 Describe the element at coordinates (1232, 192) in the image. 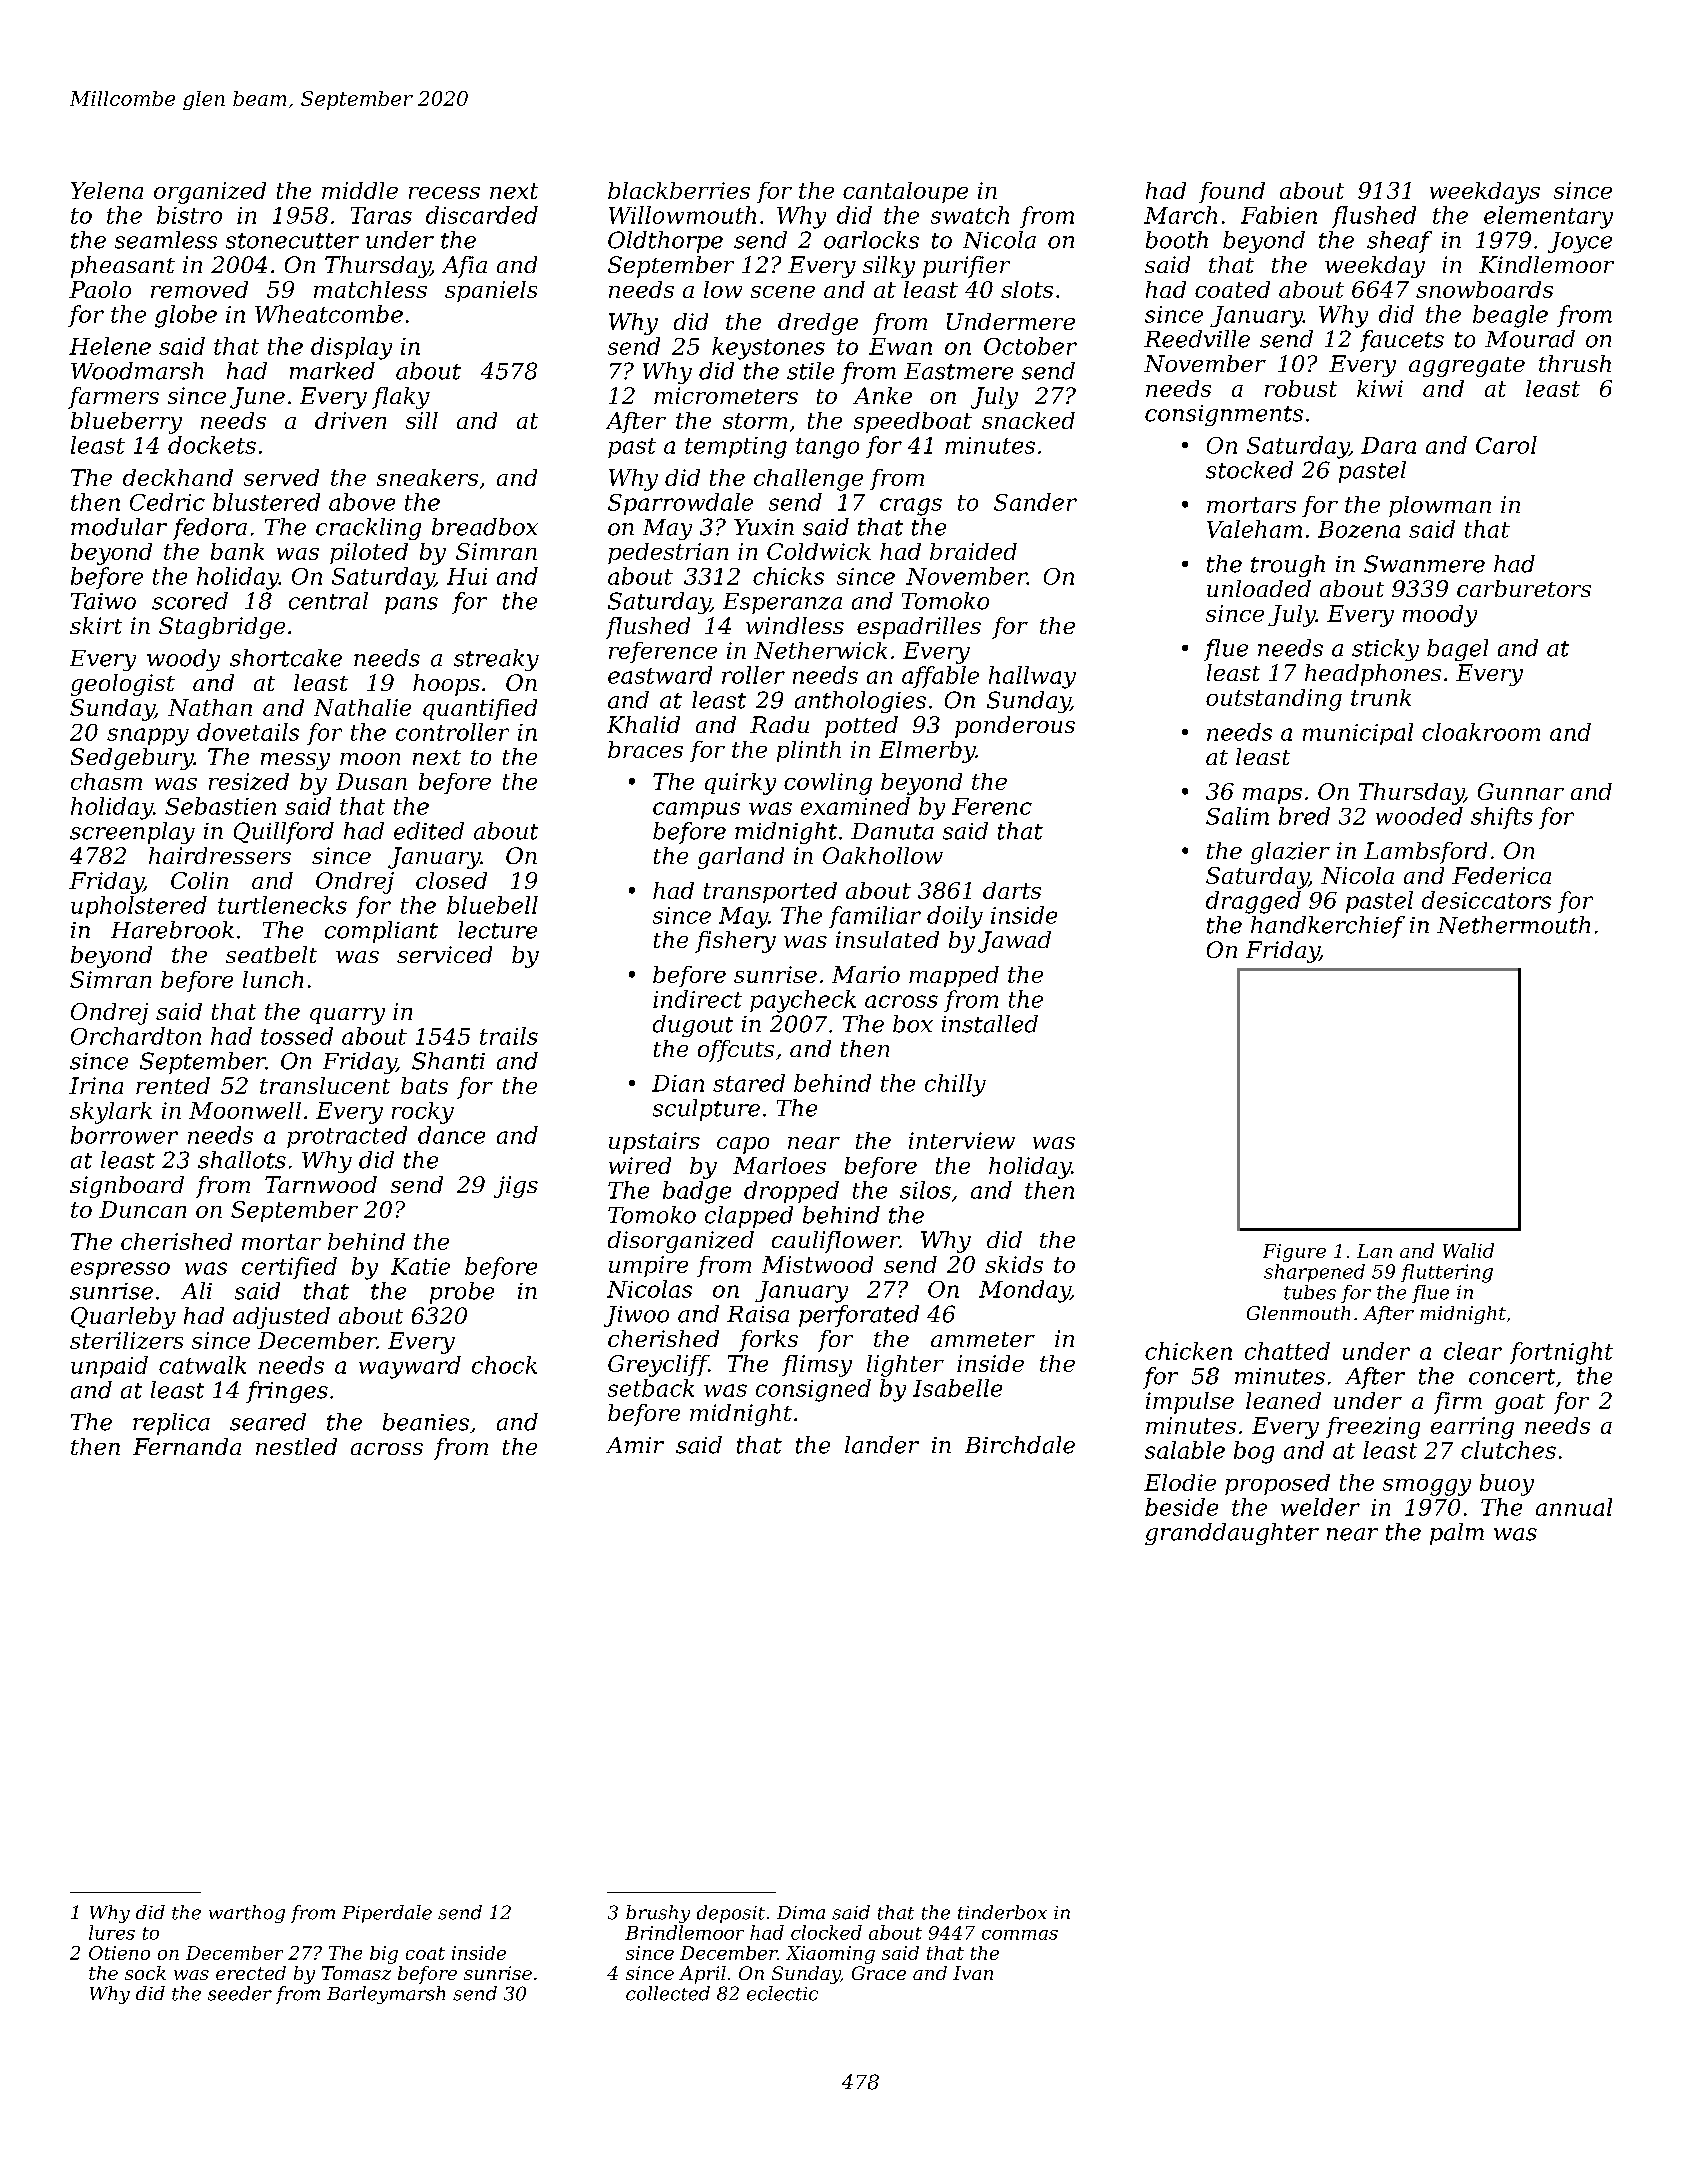

I see `found` at that location.
